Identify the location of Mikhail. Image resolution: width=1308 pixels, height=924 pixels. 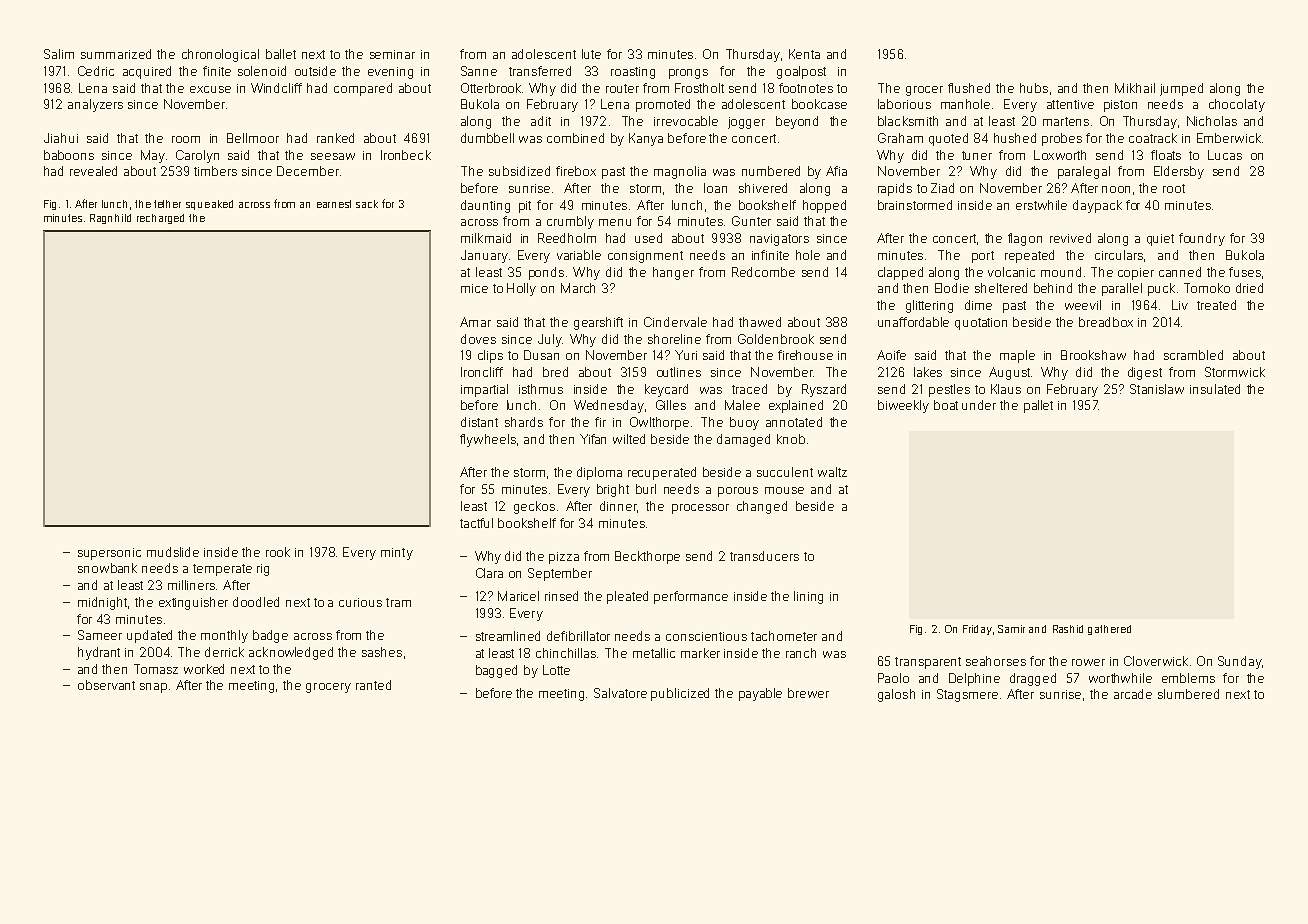
(1135, 88).
